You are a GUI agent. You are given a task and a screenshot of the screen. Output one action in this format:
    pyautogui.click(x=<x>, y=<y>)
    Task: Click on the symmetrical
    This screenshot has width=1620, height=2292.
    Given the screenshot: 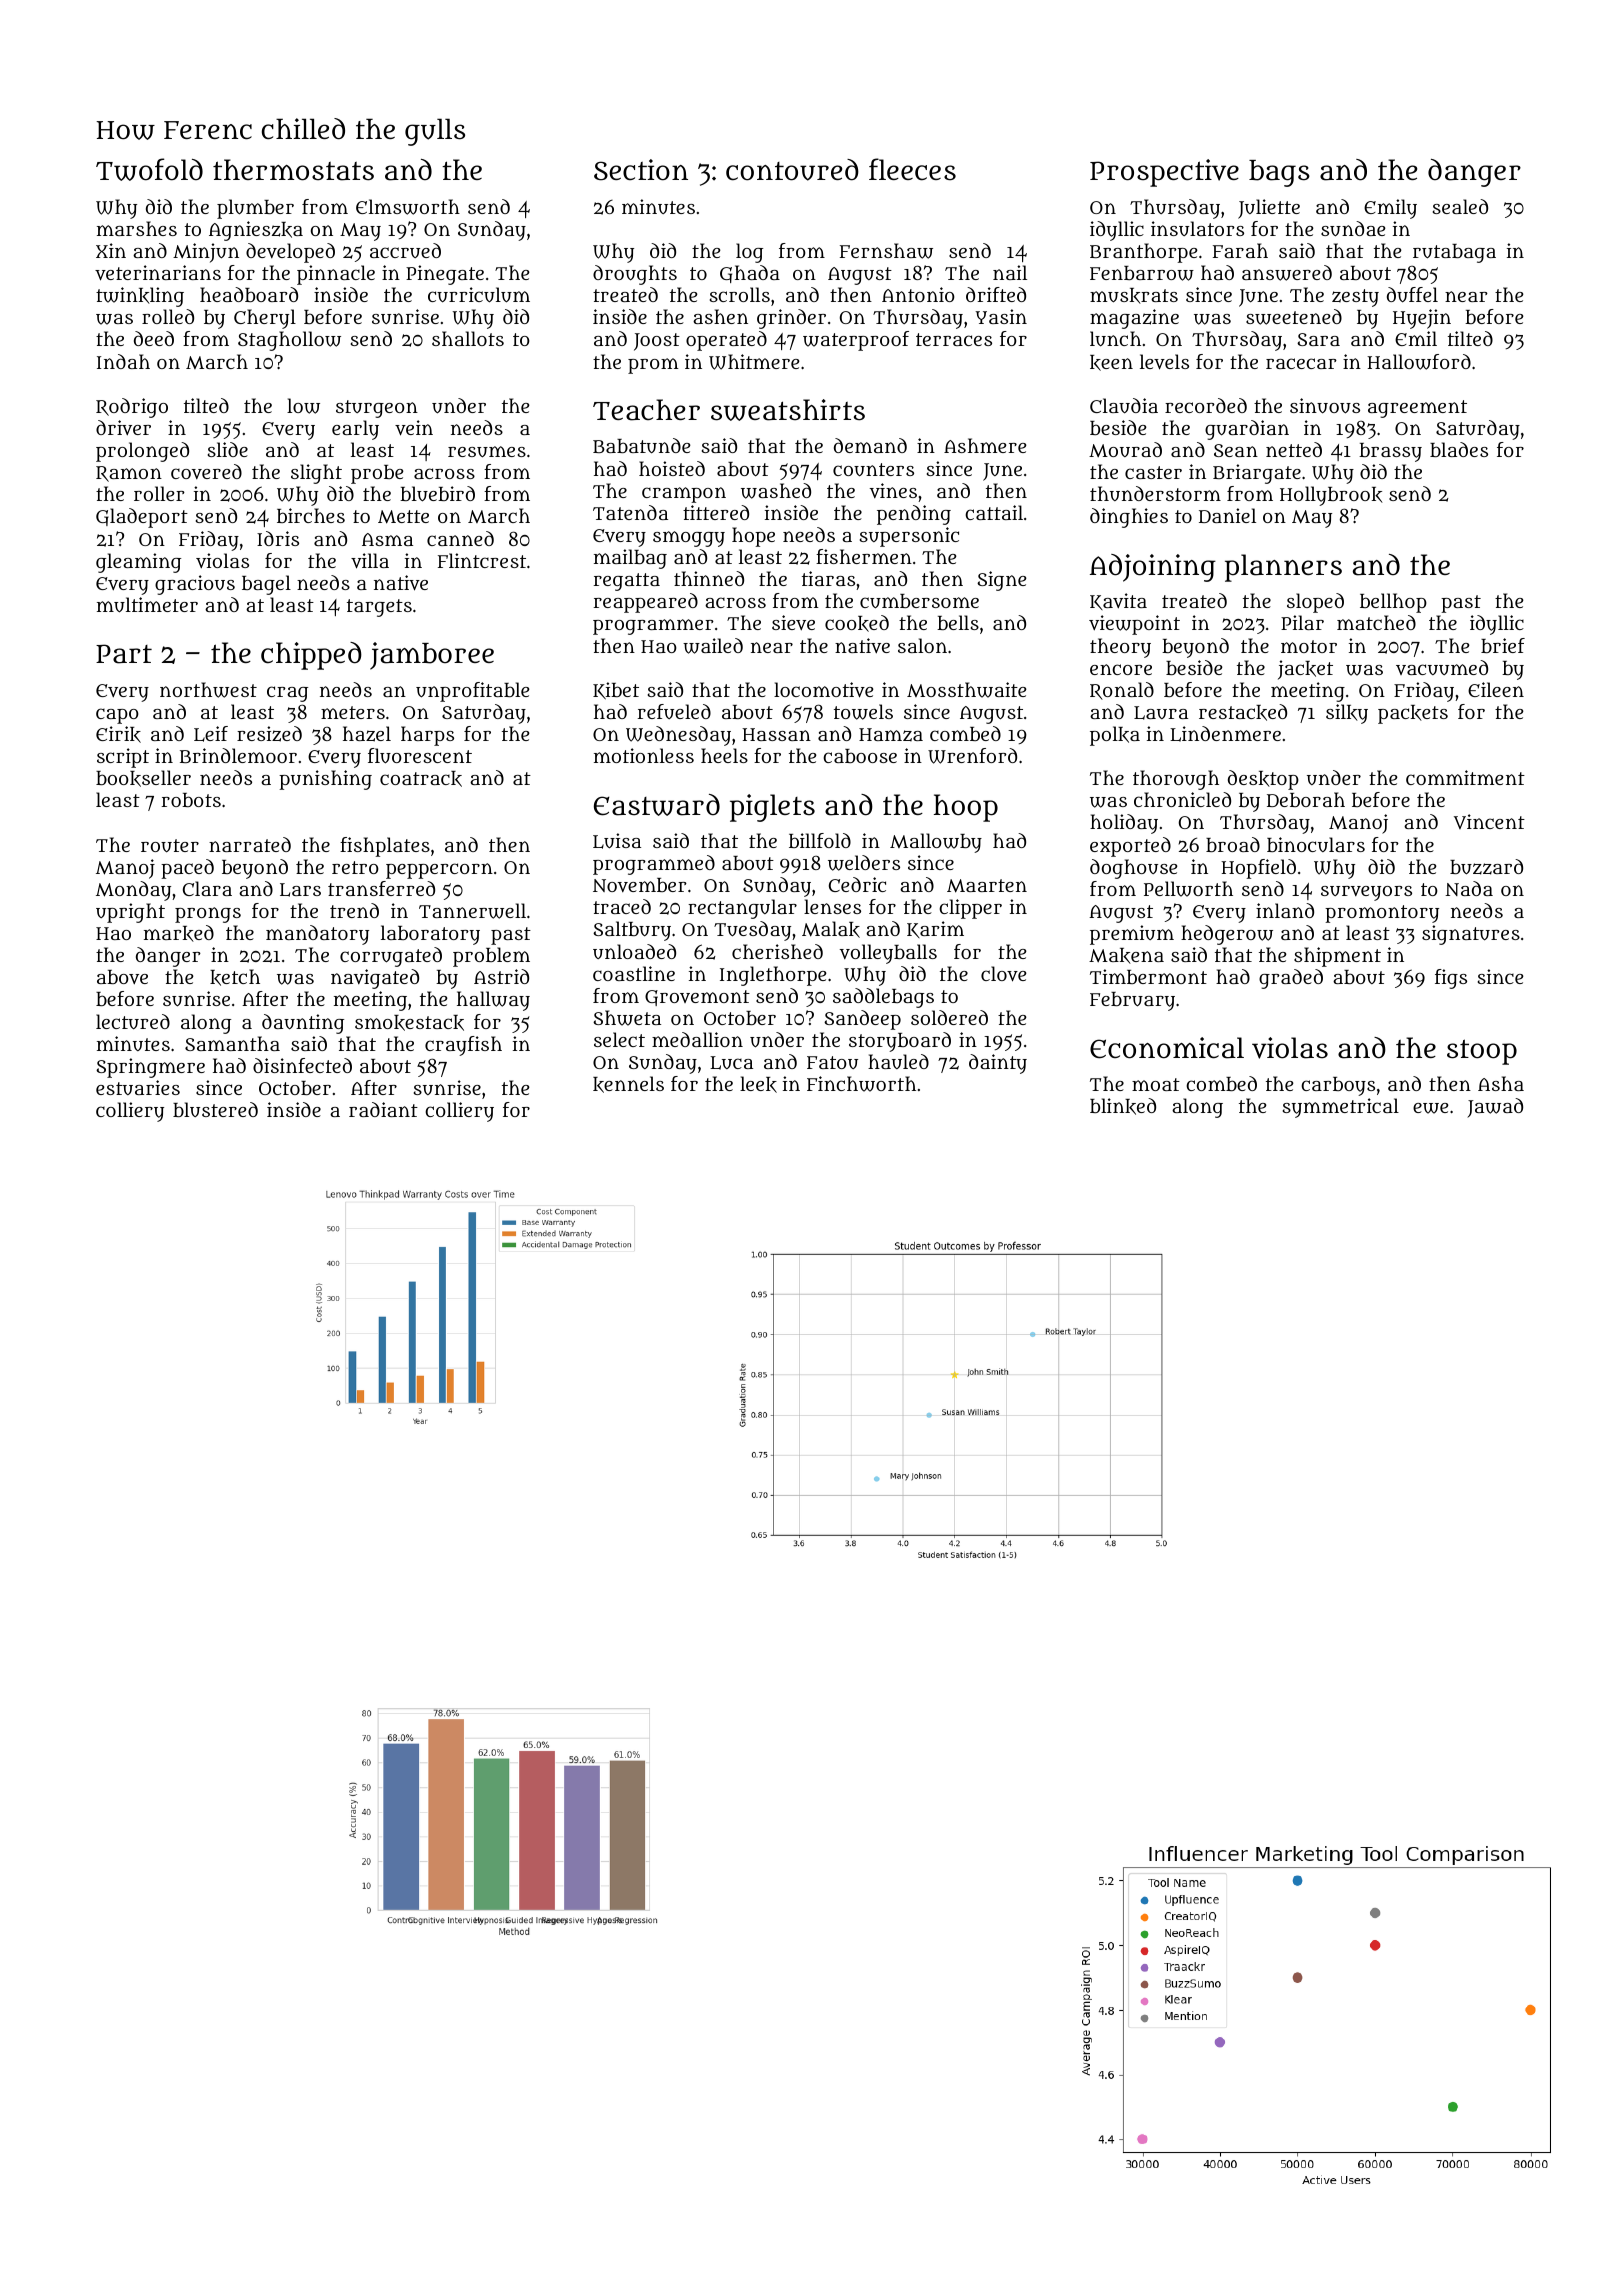 What is the action you would take?
    pyautogui.click(x=1341, y=1108)
